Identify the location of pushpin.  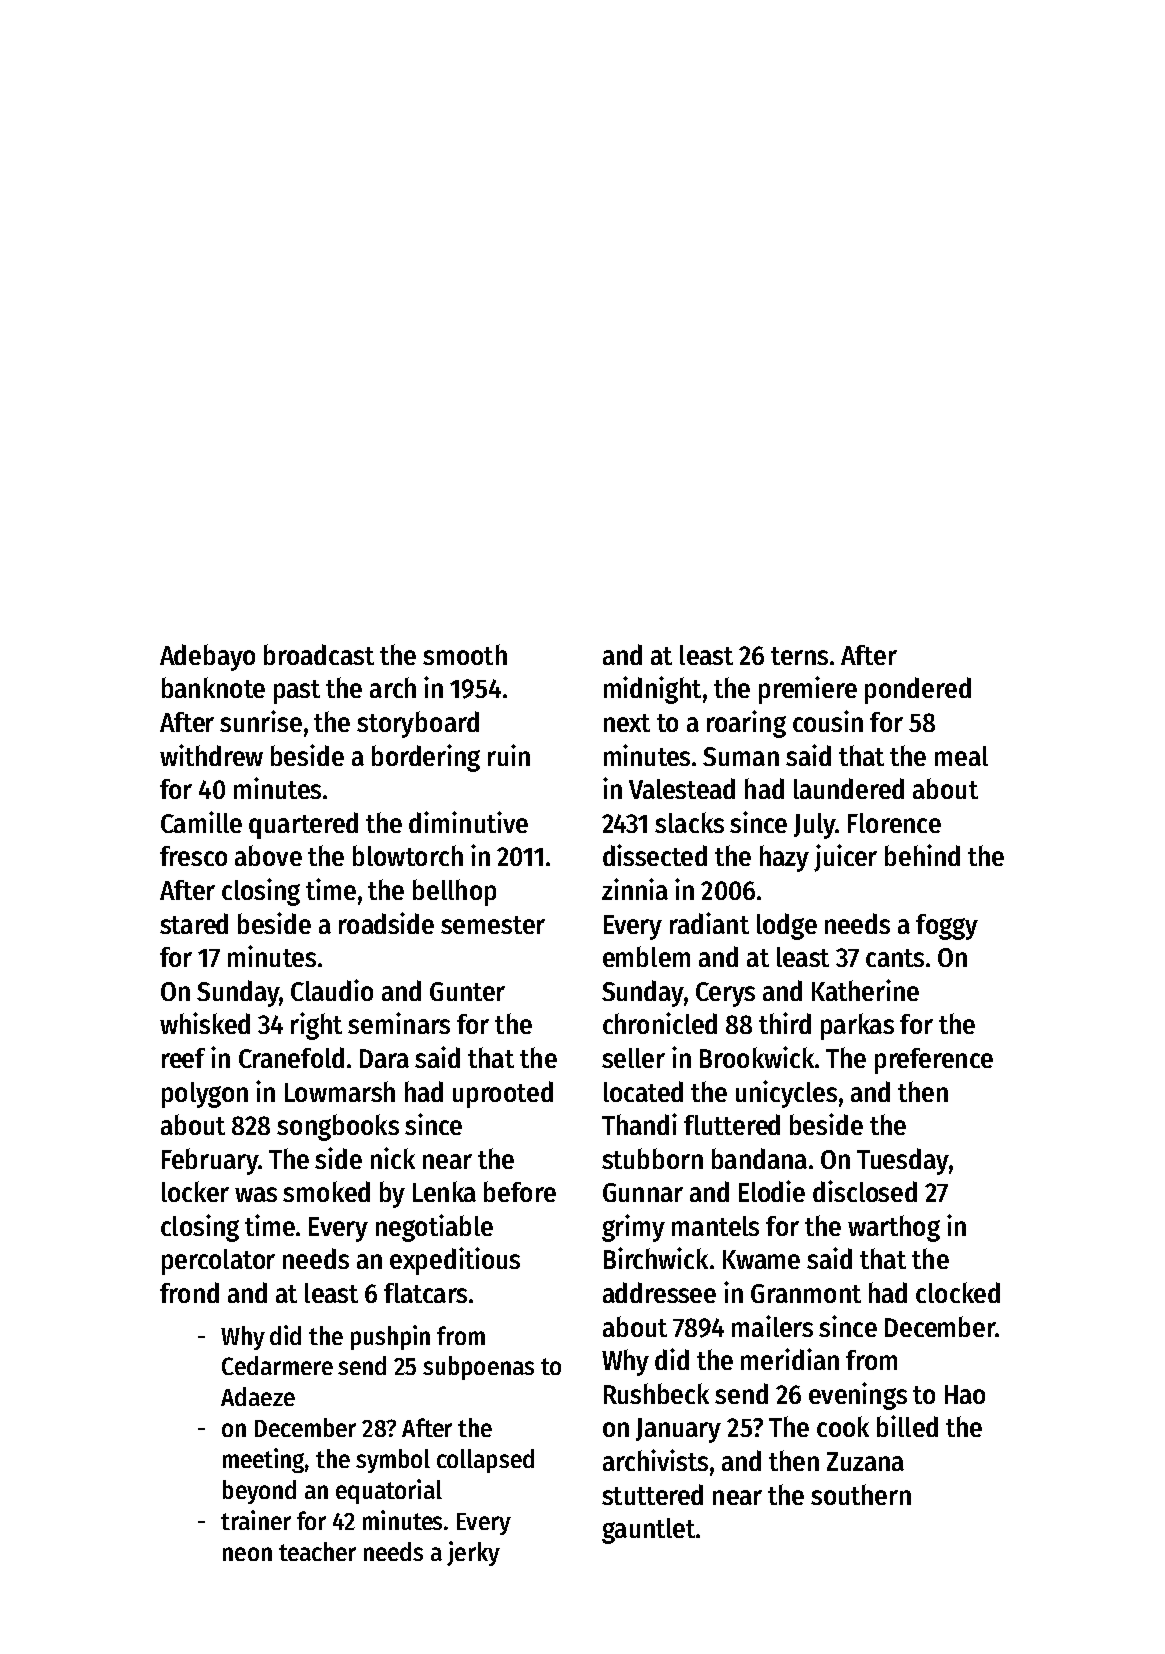
(390, 1337).
